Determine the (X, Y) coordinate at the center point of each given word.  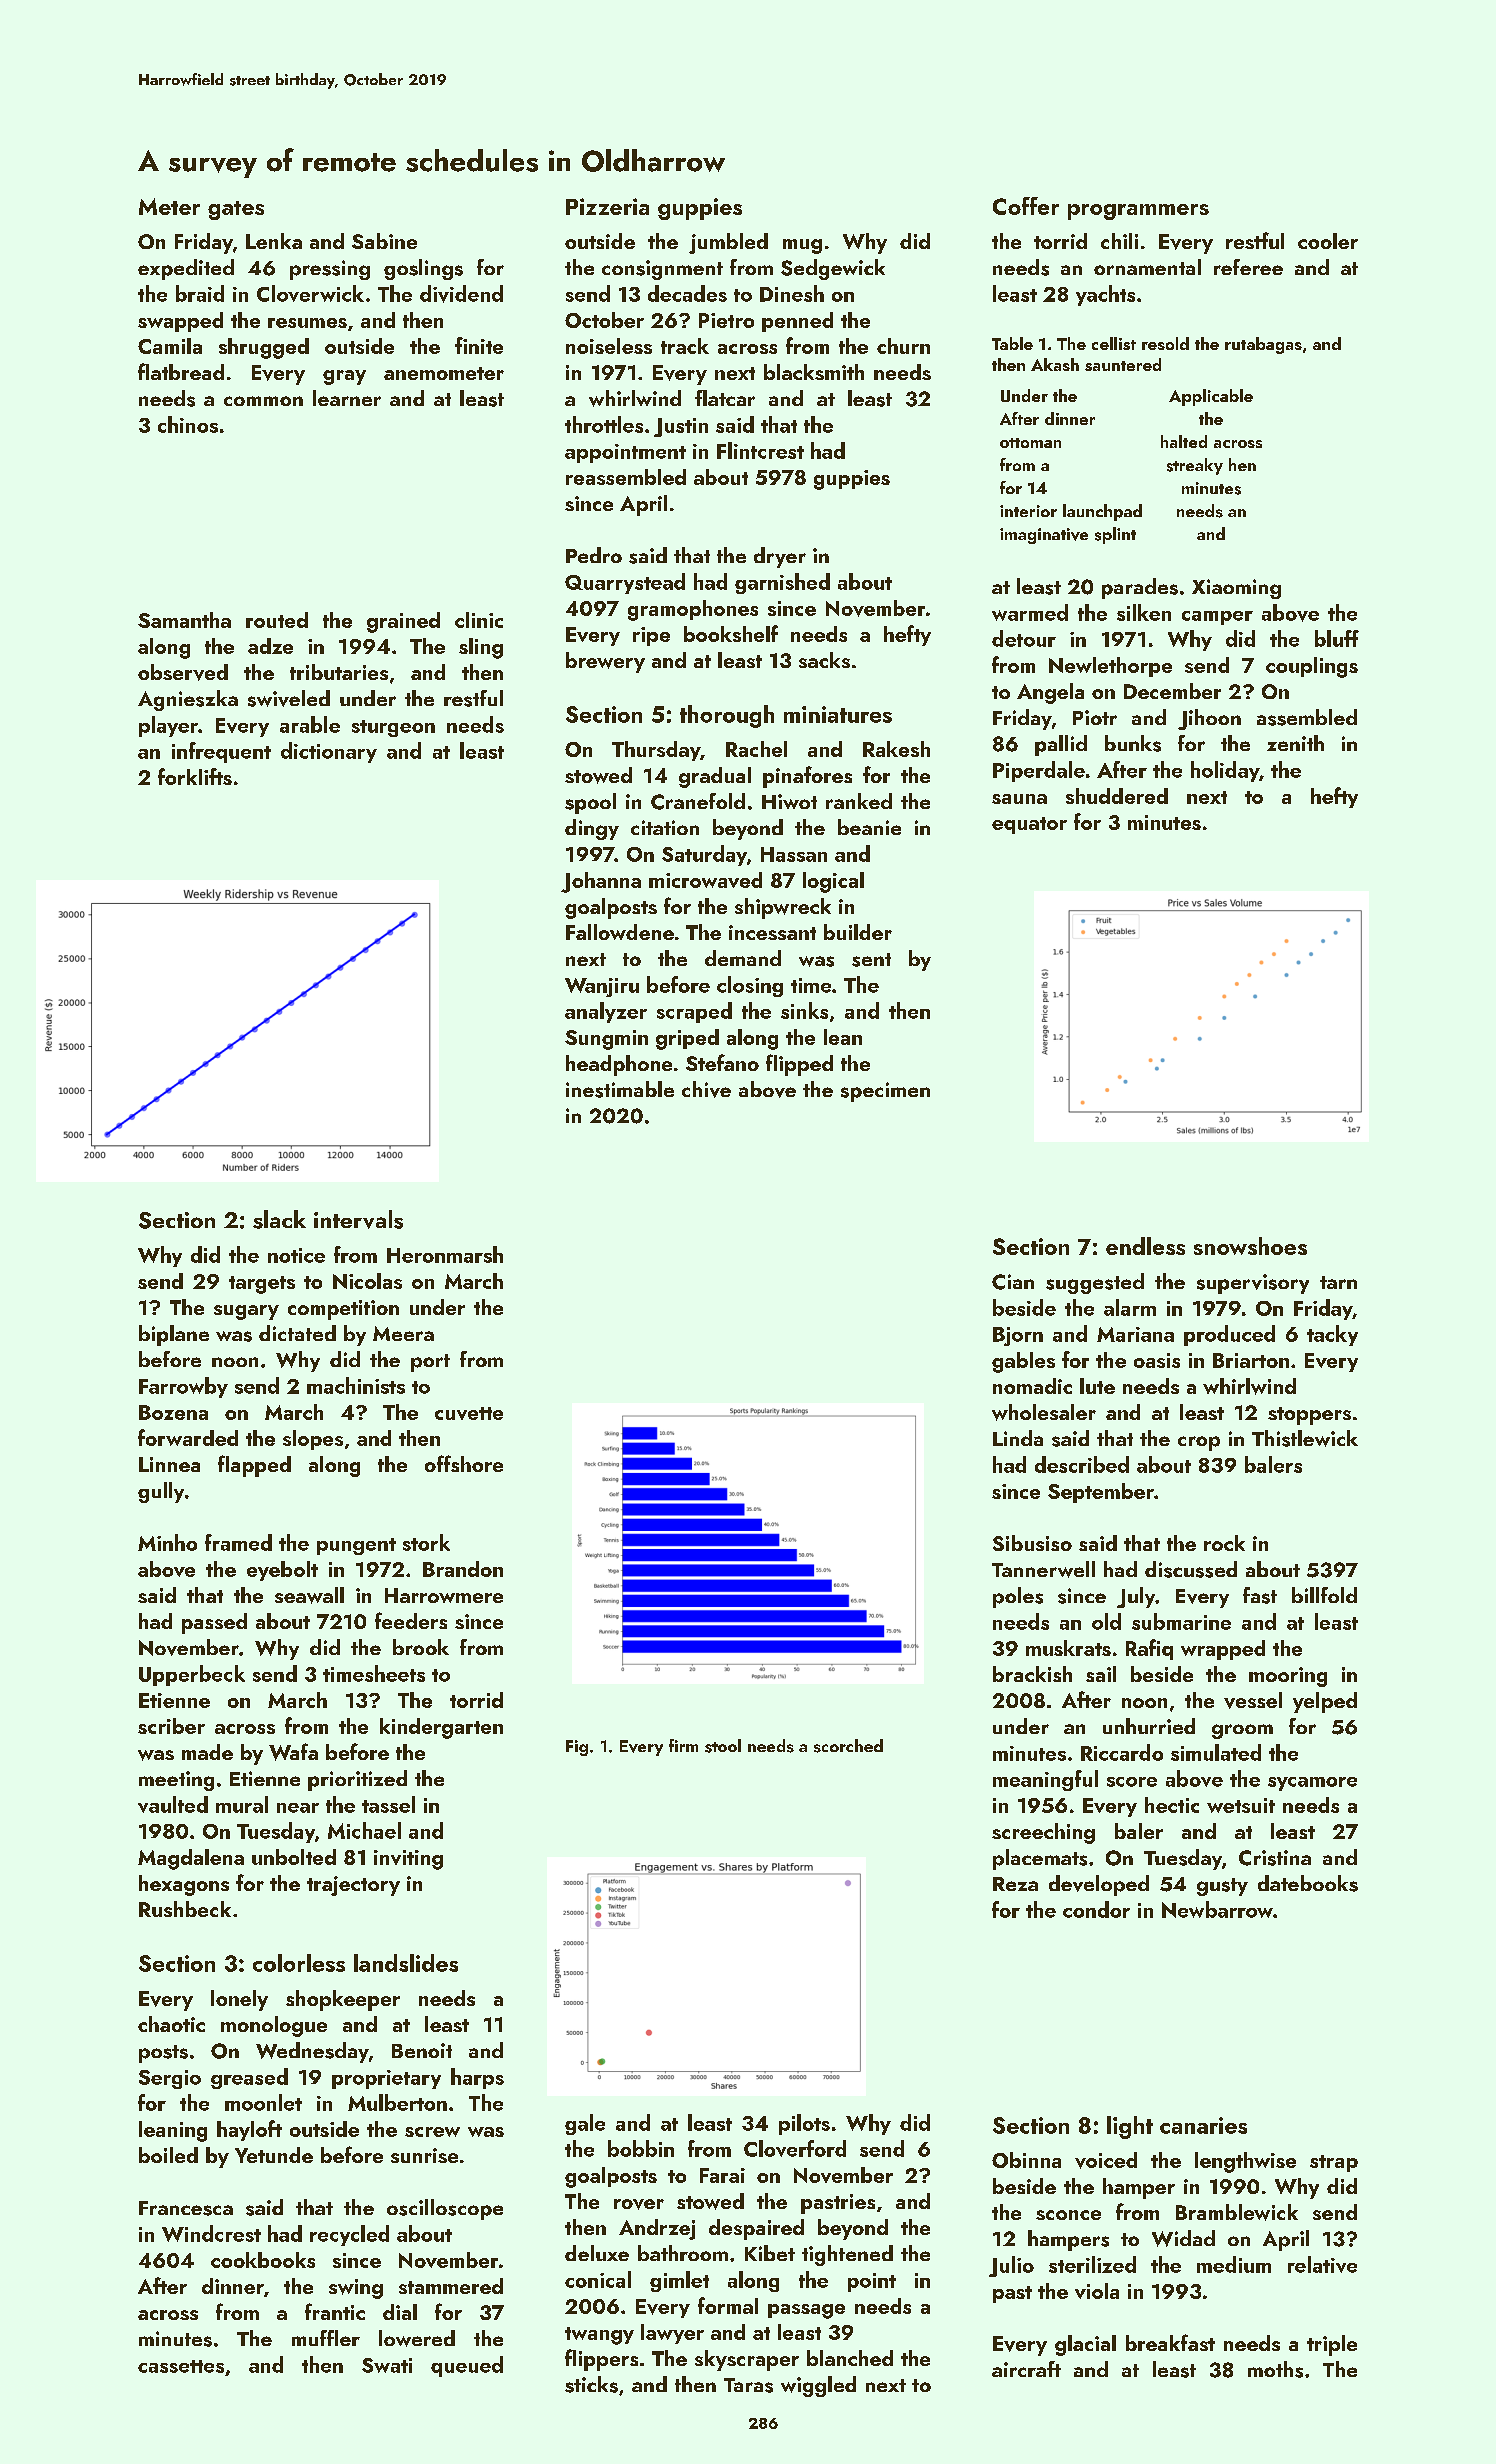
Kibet (770, 2253)
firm (683, 1745)
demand (743, 958)
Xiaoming (1236, 589)
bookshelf (731, 633)
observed (183, 672)
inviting (408, 1860)
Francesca (186, 2208)
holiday (1225, 771)
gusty (1222, 1887)
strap (1334, 2163)
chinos (188, 424)
